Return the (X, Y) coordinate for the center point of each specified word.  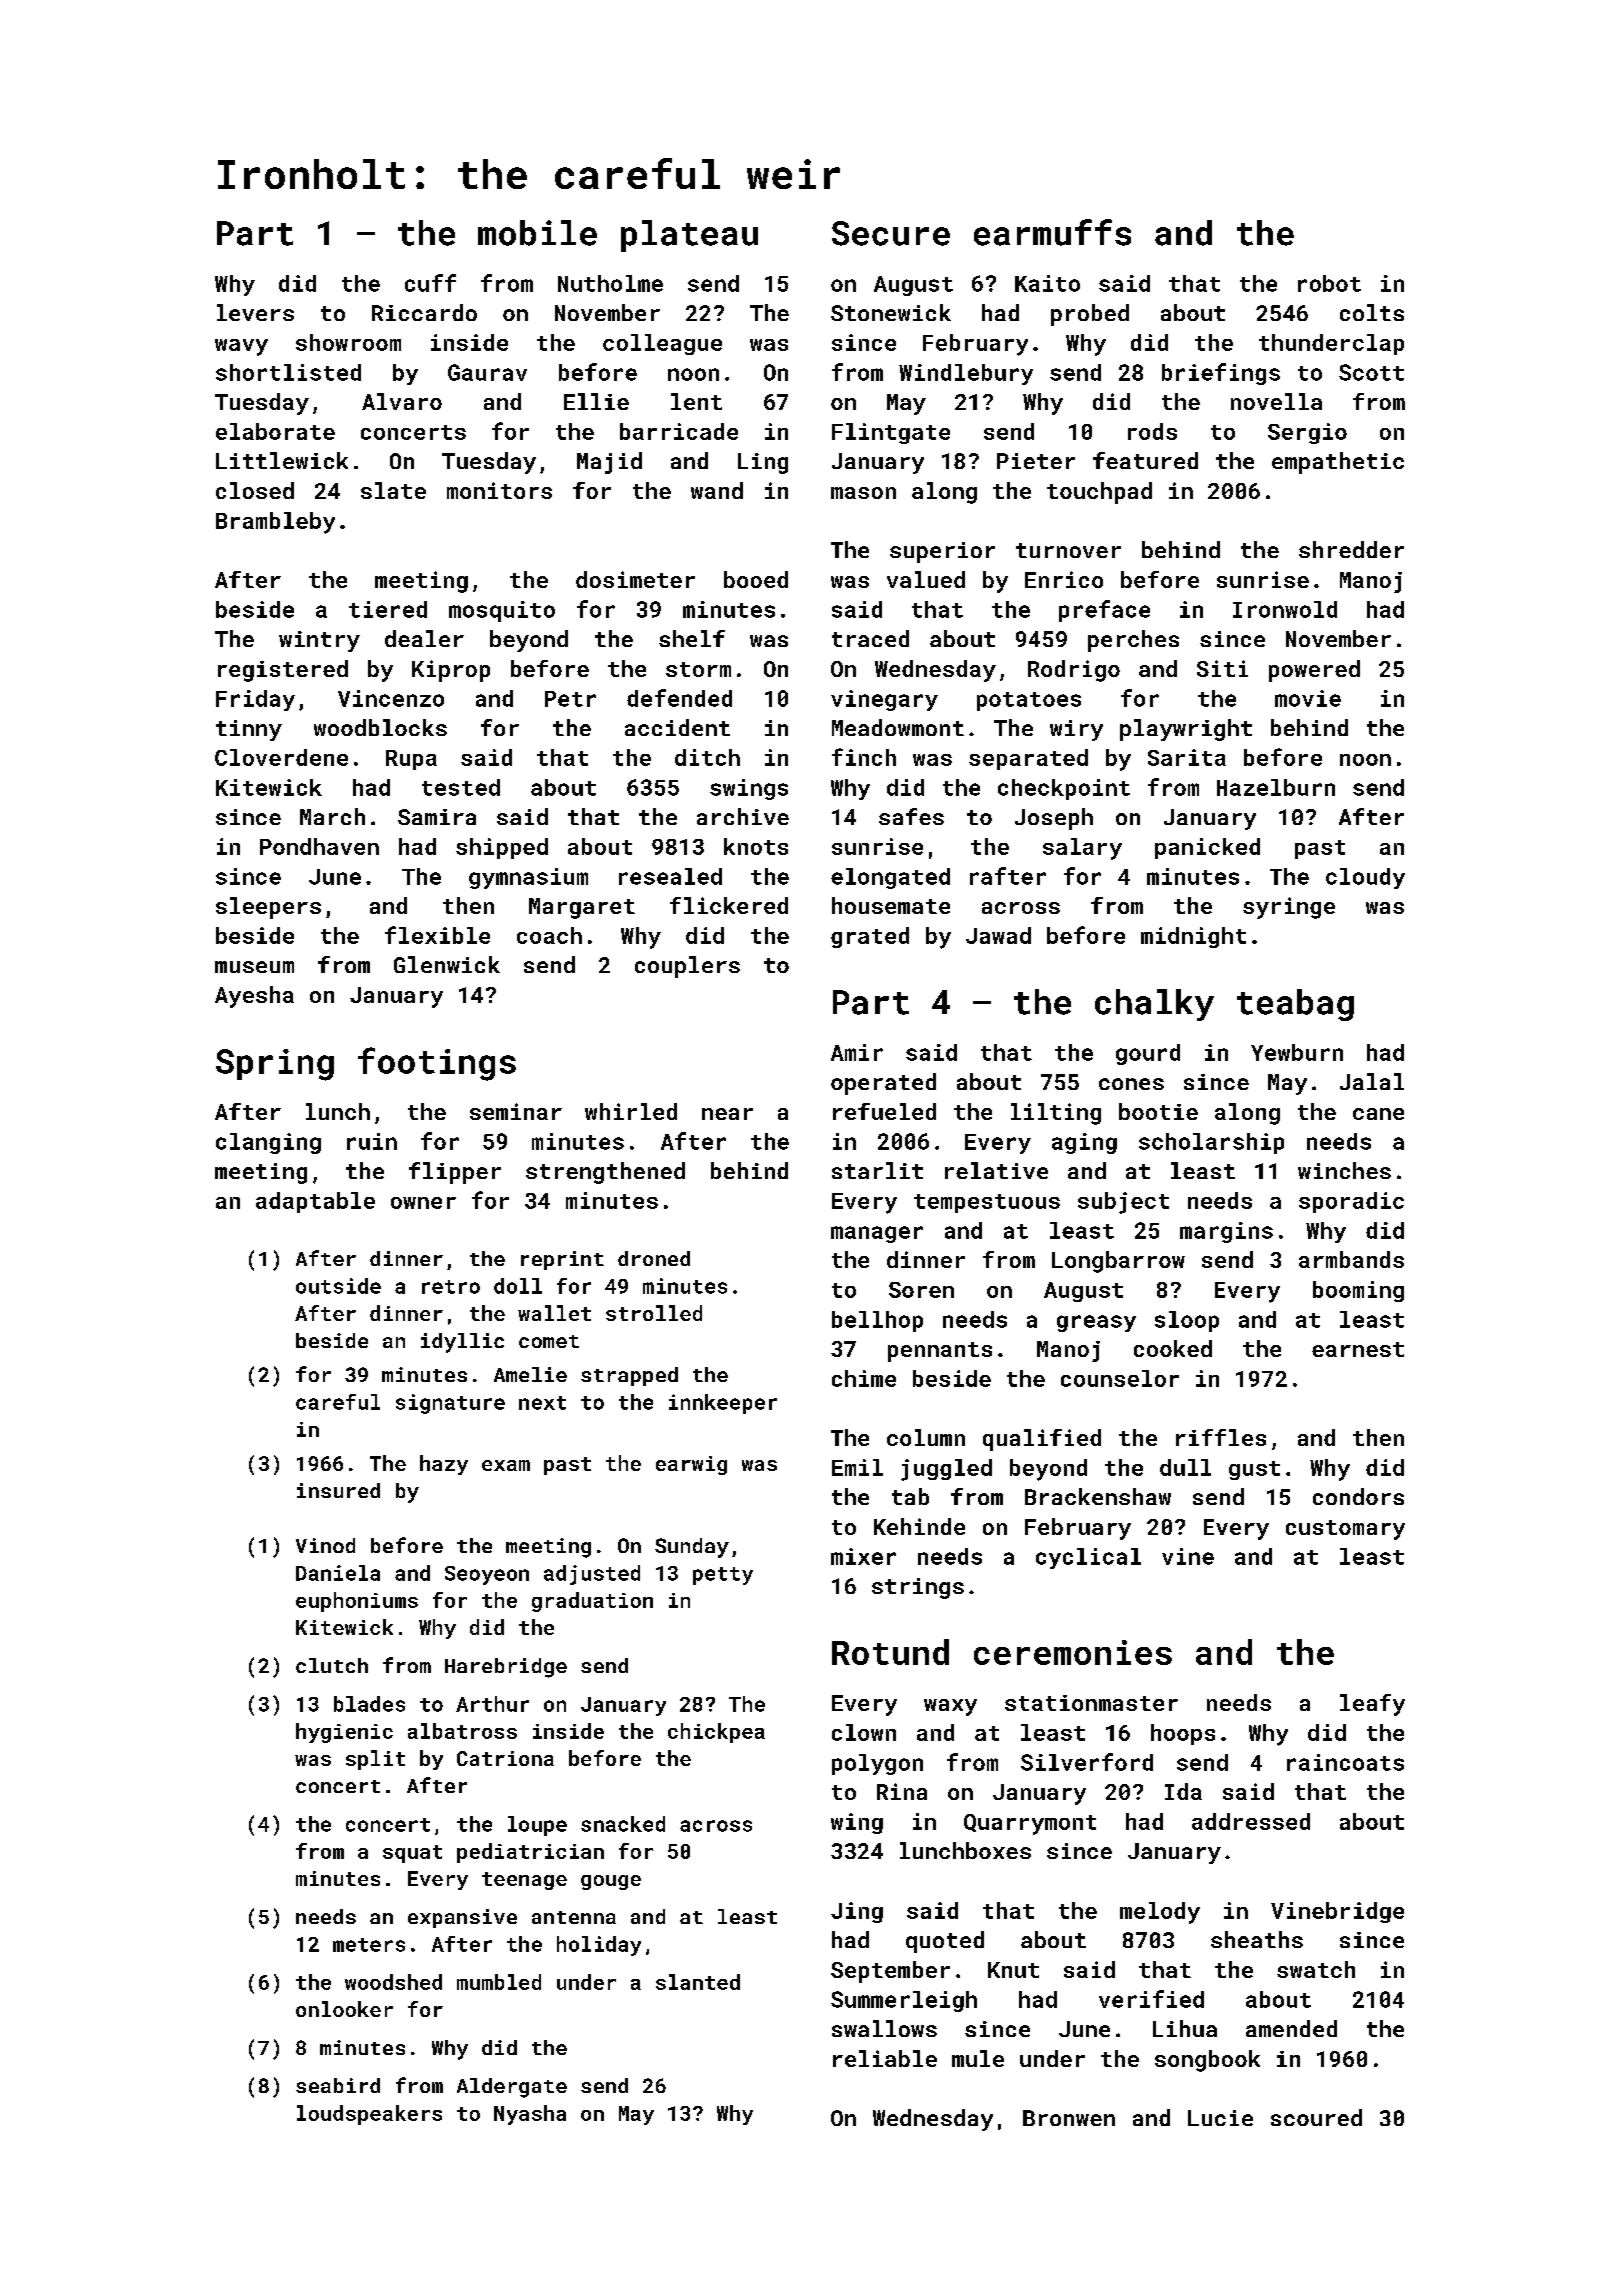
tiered (388, 609)
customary (1345, 1530)
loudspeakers (369, 2115)
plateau (689, 236)
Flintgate (891, 433)
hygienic (344, 1733)
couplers (687, 967)
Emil (857, 1467)
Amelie (530, 1374)
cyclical (1088, 1558)
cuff (430, 283)
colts (1372, 312)
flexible (437, 935)
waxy (950, 1707)
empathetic (1338, 463)
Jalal (1372, 1081)
